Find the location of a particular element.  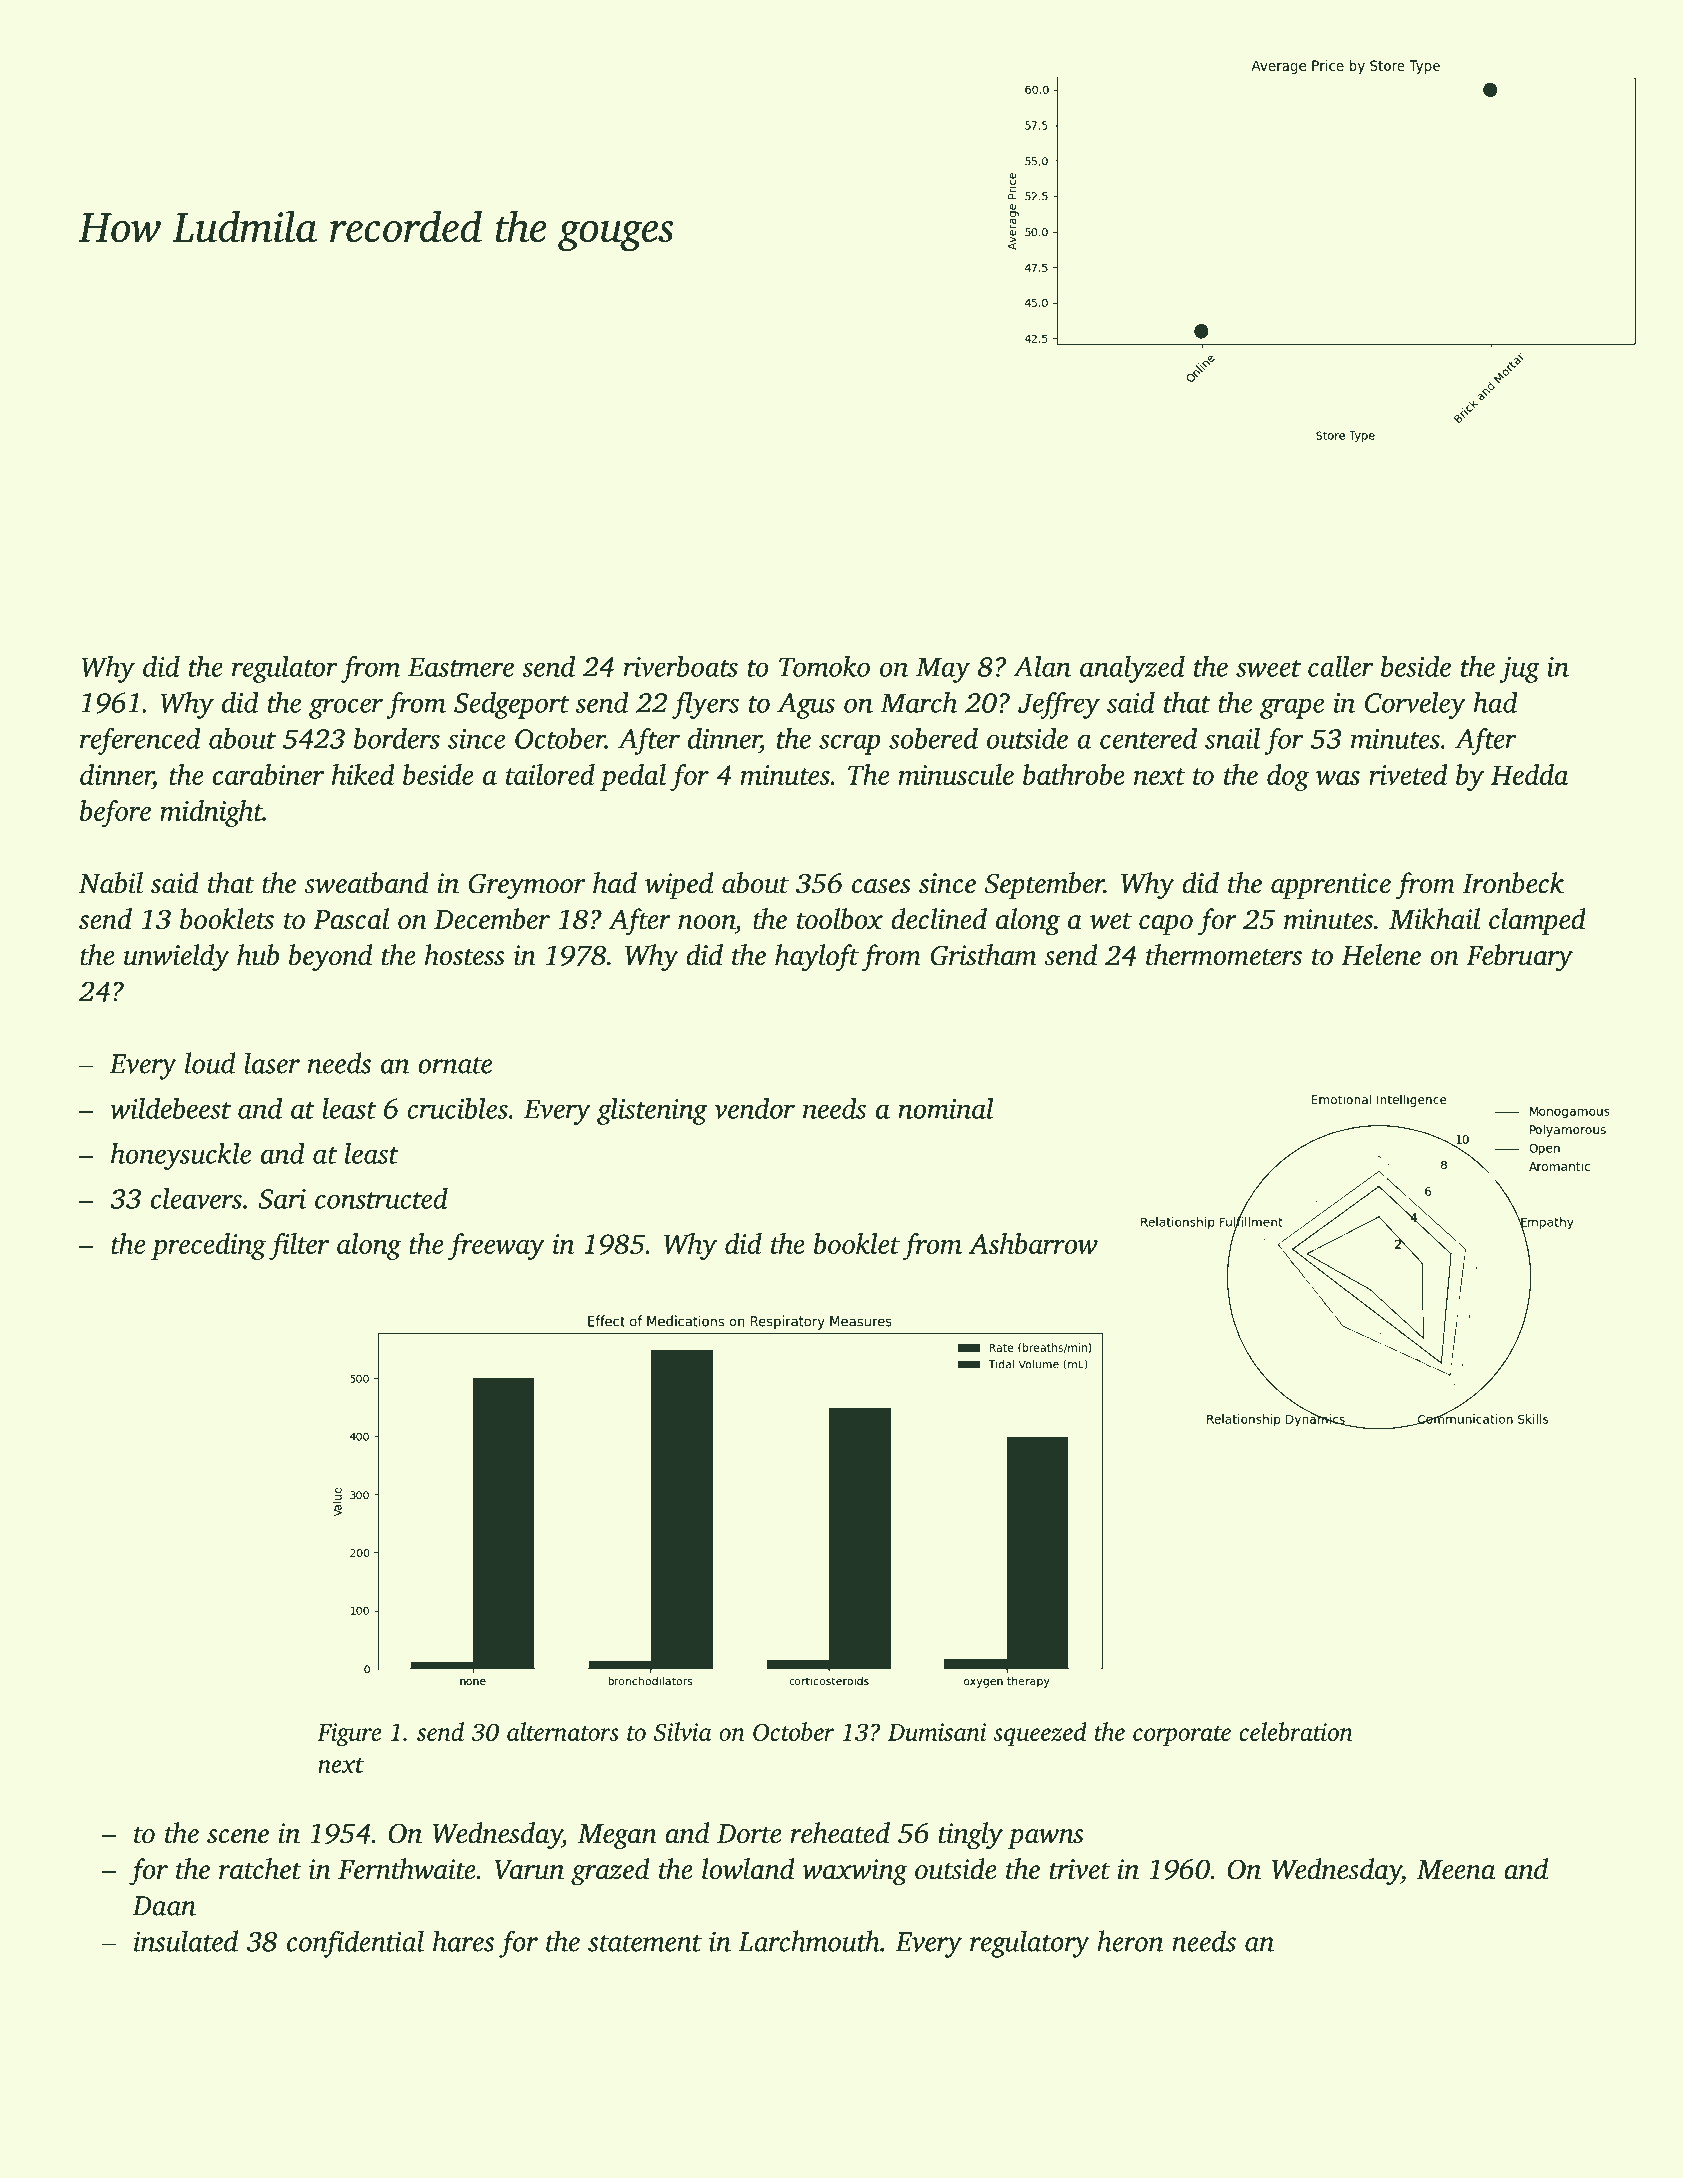

sweatband is located at coordinates (366, 883).
